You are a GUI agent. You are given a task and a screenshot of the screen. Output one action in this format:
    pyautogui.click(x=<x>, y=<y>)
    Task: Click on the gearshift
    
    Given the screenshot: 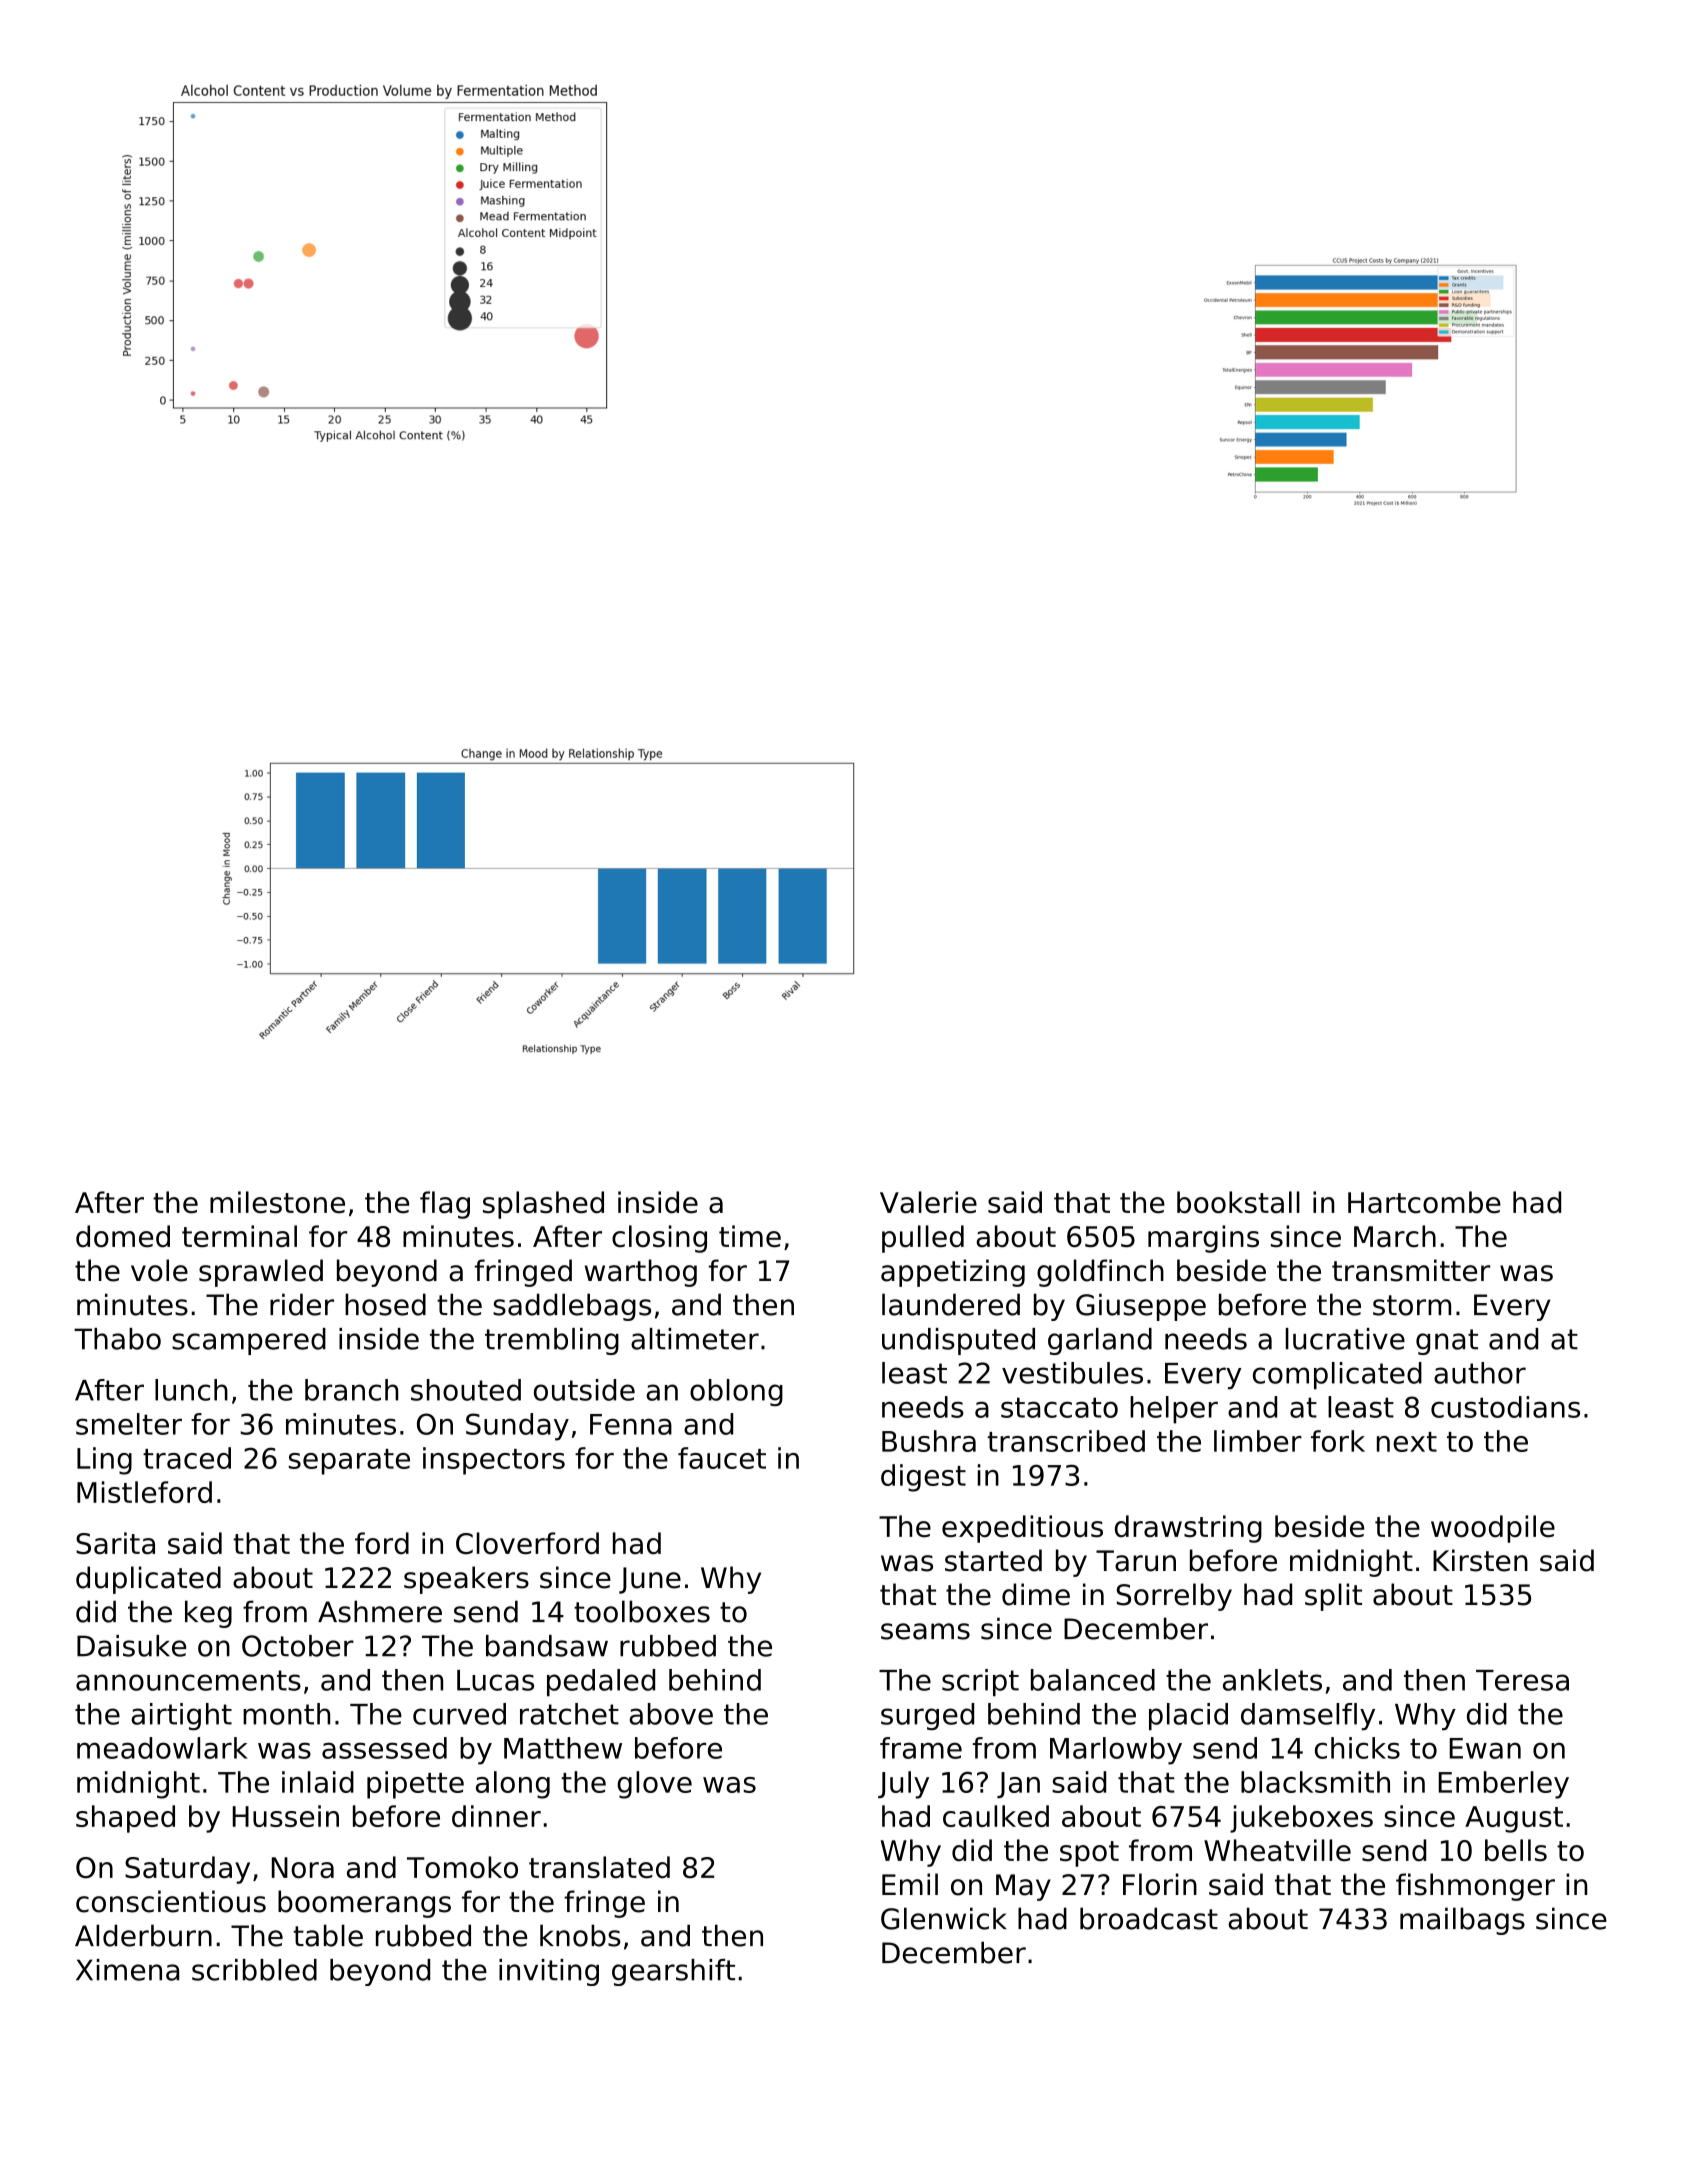 What is the action you would take?
    pyautogui.click(x=673, y=1972)
